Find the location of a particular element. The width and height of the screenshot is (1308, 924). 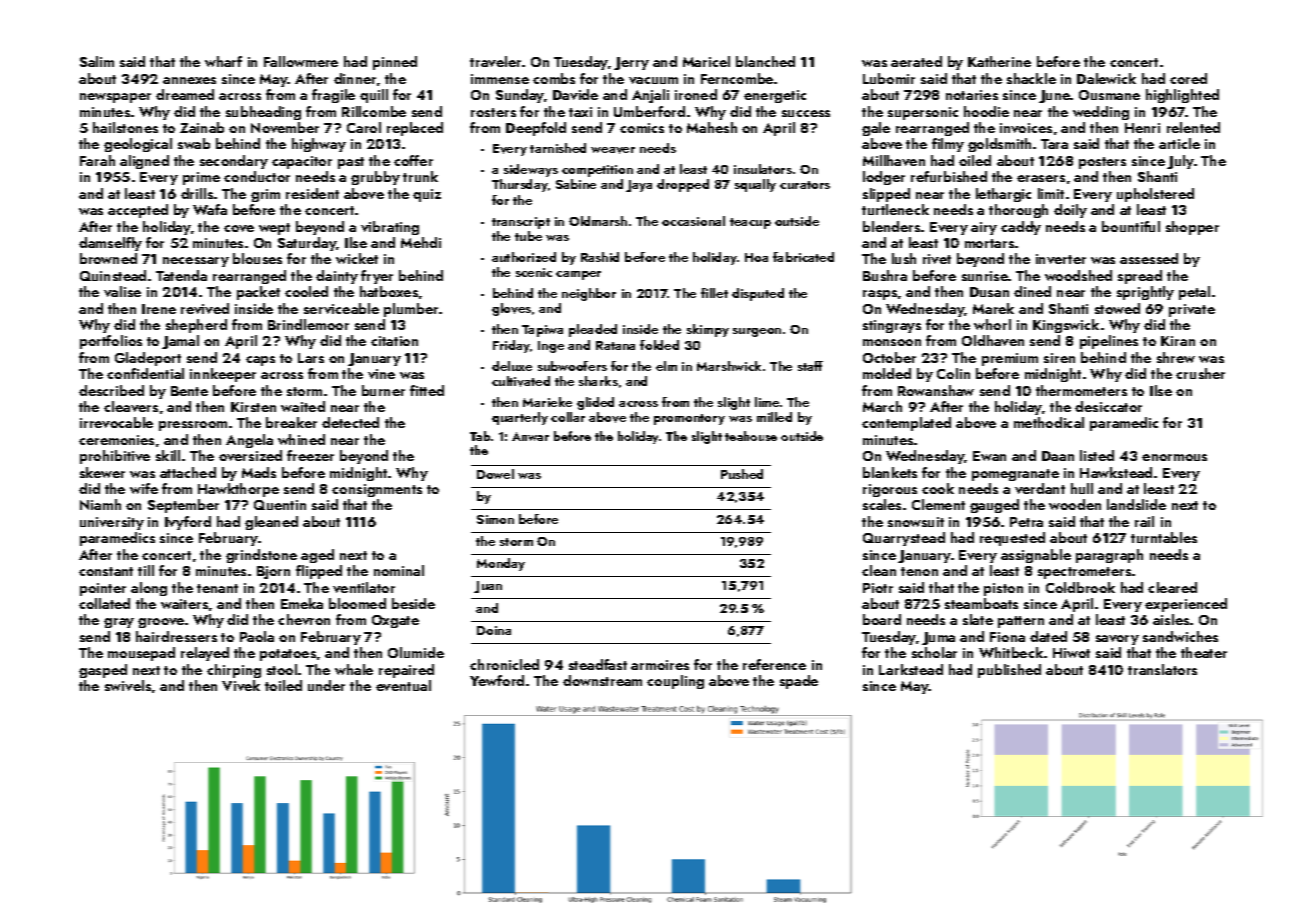

plumber is located at coordinates (411, 310).
